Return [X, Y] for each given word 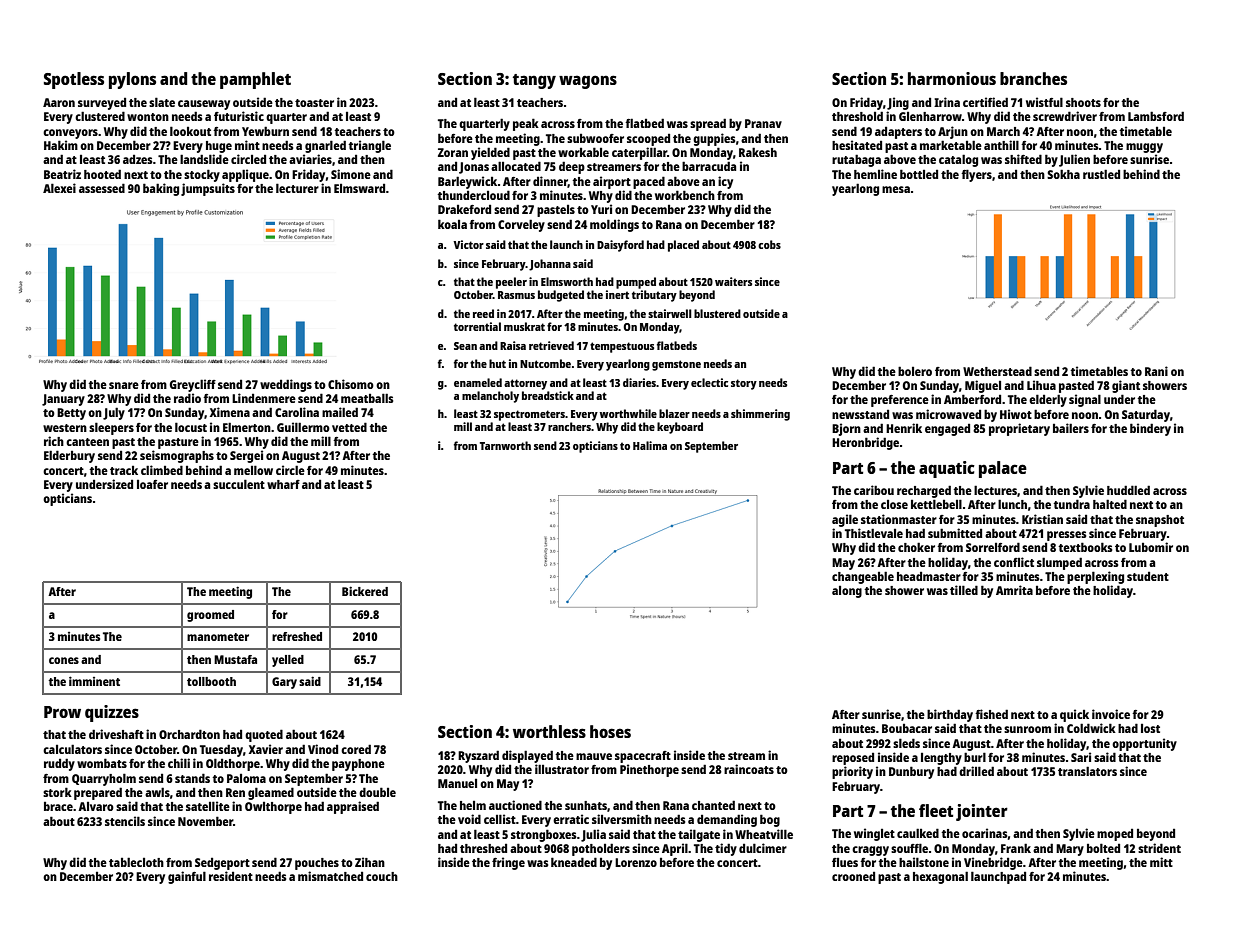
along [847, 592]
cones [64, 660]
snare [124, 385]
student [1148, 576]
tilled [964, 590]
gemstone [676, 365]
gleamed [271, 793]
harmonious [952, 78]
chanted [713, 805]
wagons [588, 82]
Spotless [74, 80]
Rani [1156, 371]
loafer [152, 484]
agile [845, 520]
